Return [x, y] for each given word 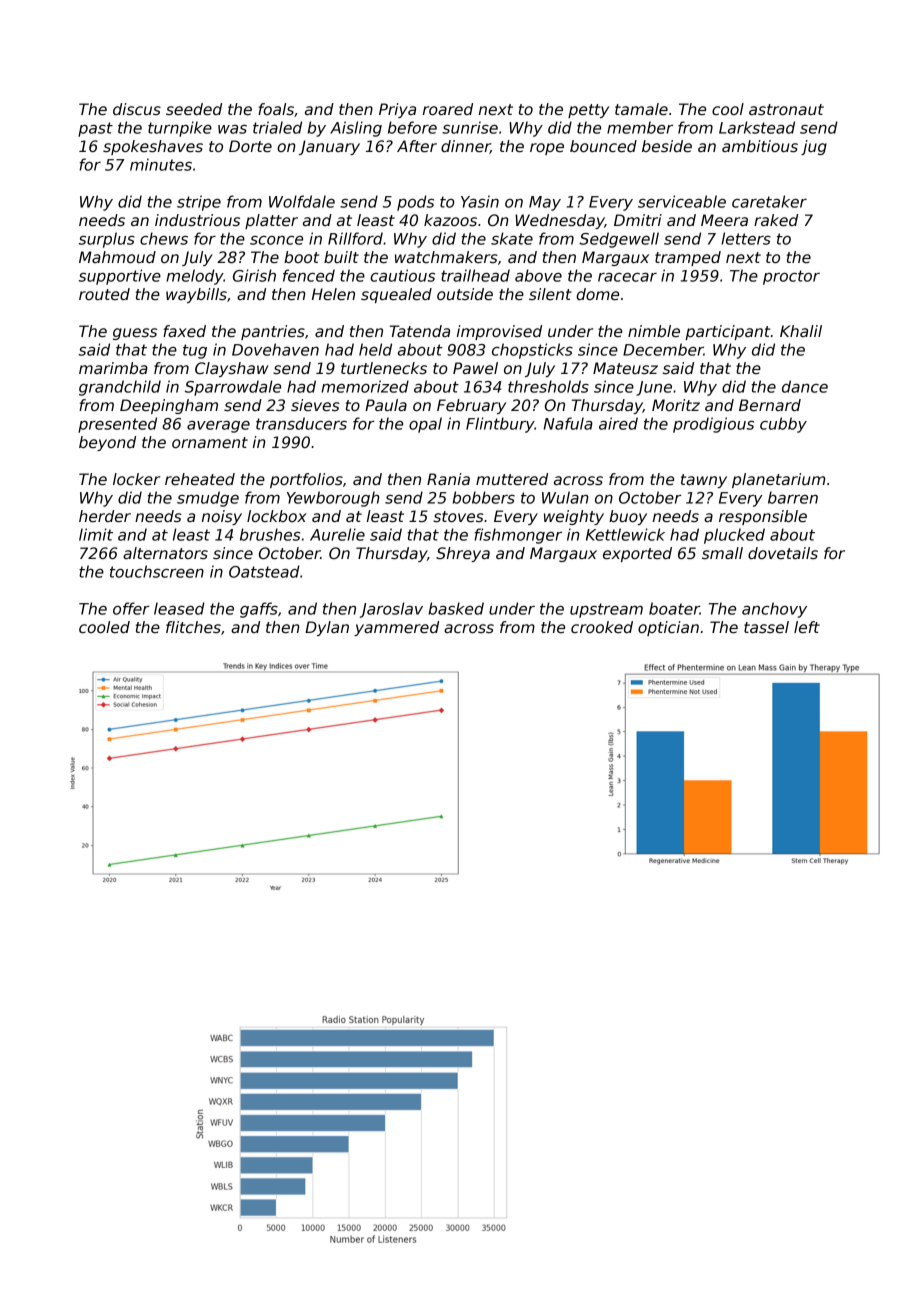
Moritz [676, 405]
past [95, 129]
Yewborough [333, 499]
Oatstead [264, 571]
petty [588, 111]
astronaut [786, 109]
